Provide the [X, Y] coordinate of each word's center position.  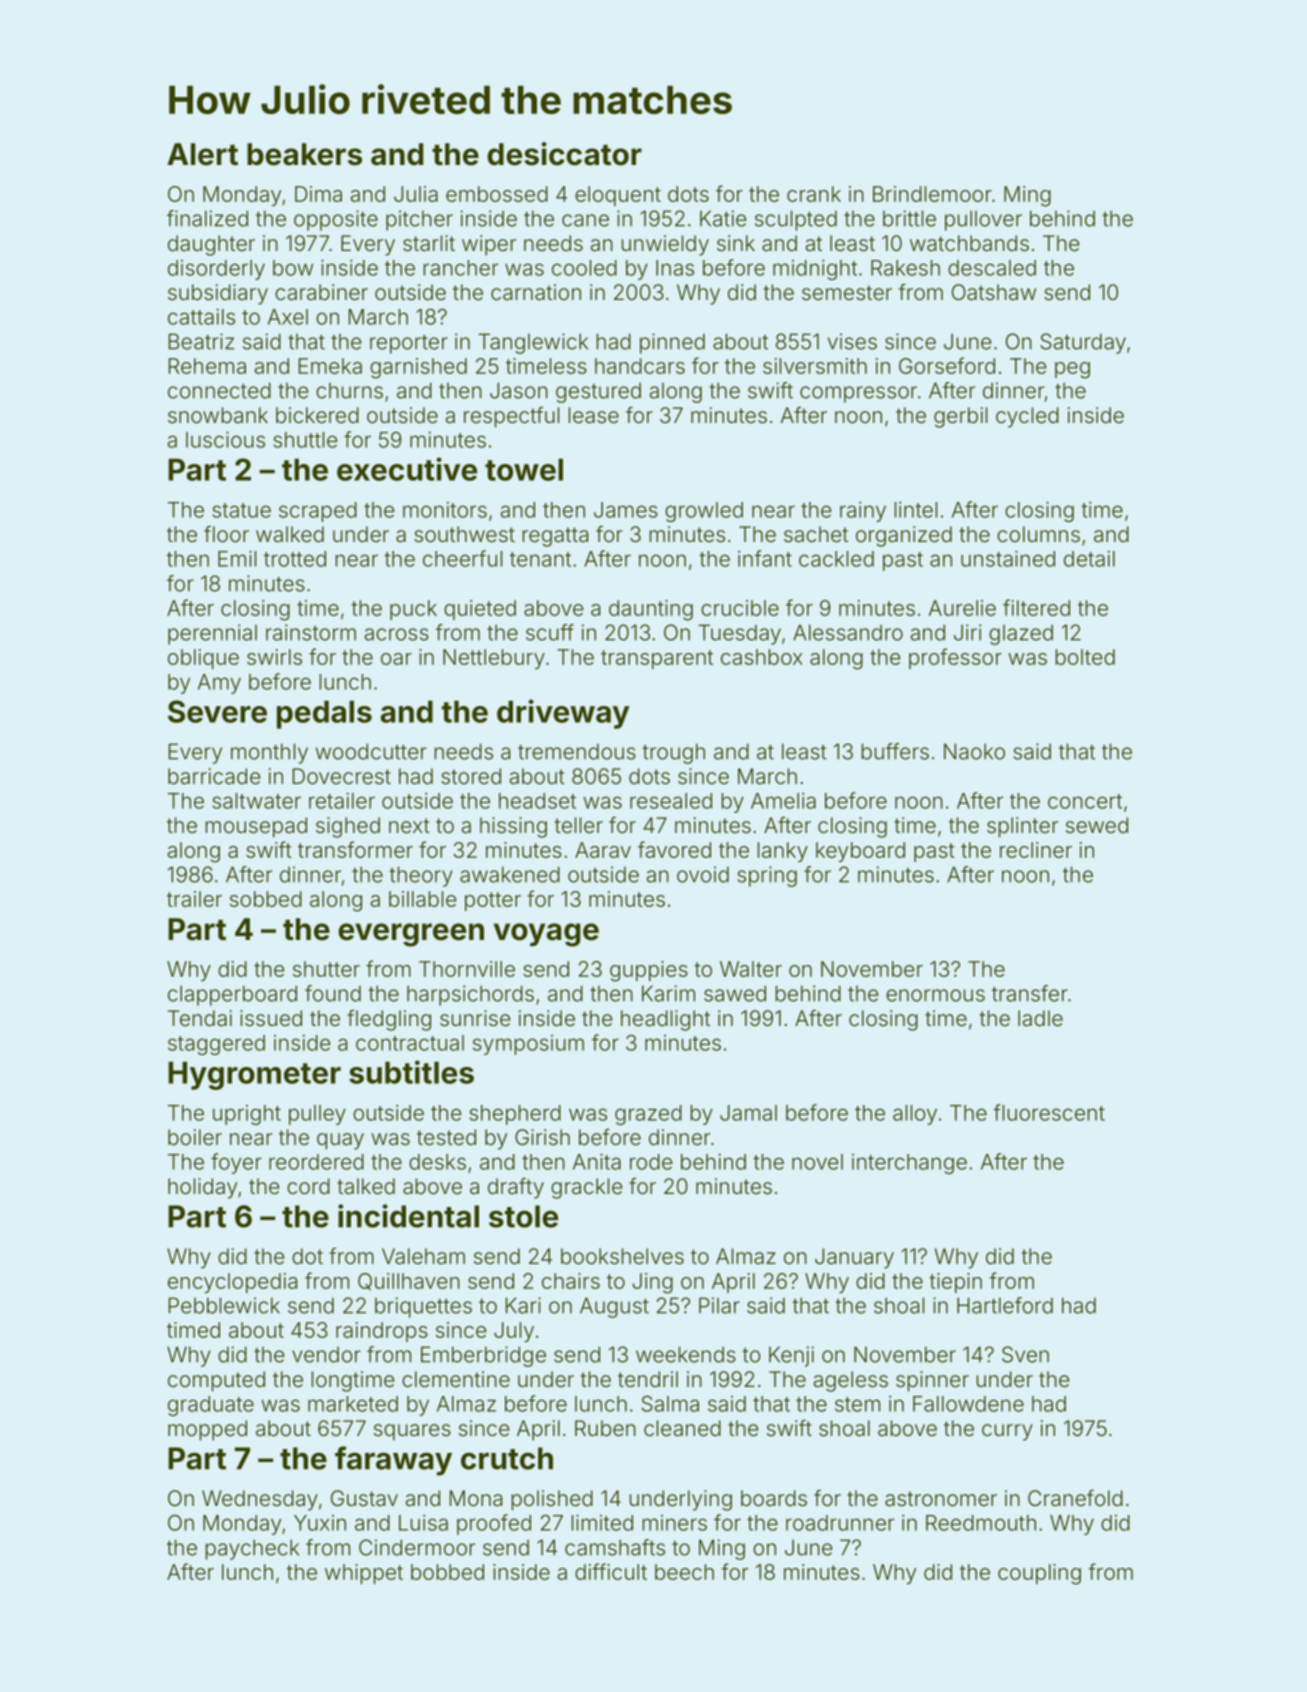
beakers [304, 154]
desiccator [564, 154]
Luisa [423, 1523]
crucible [740, 608]
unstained [1008, 558]
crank [814, 194]
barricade [214, 776]
